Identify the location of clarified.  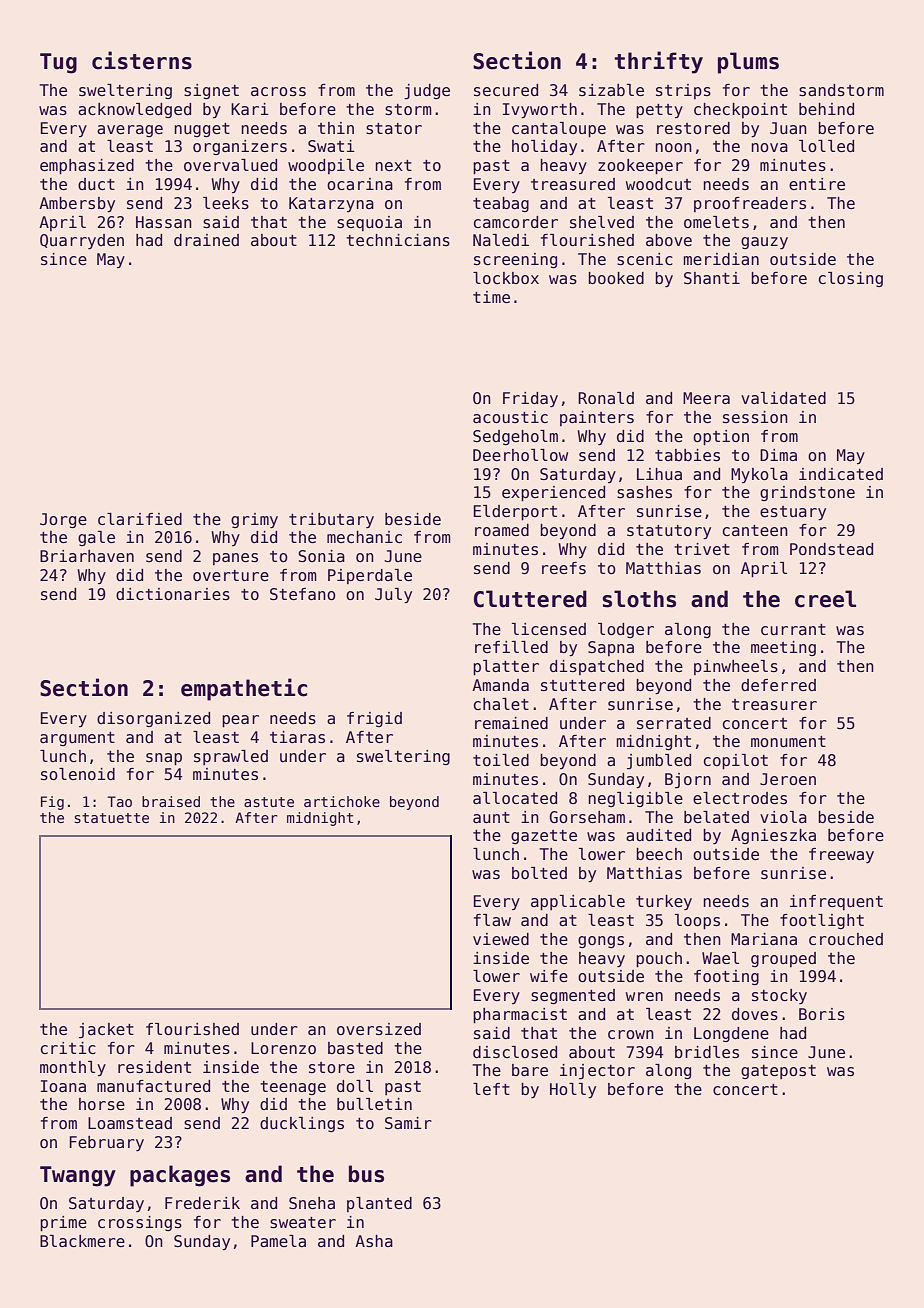
(140, 519).
